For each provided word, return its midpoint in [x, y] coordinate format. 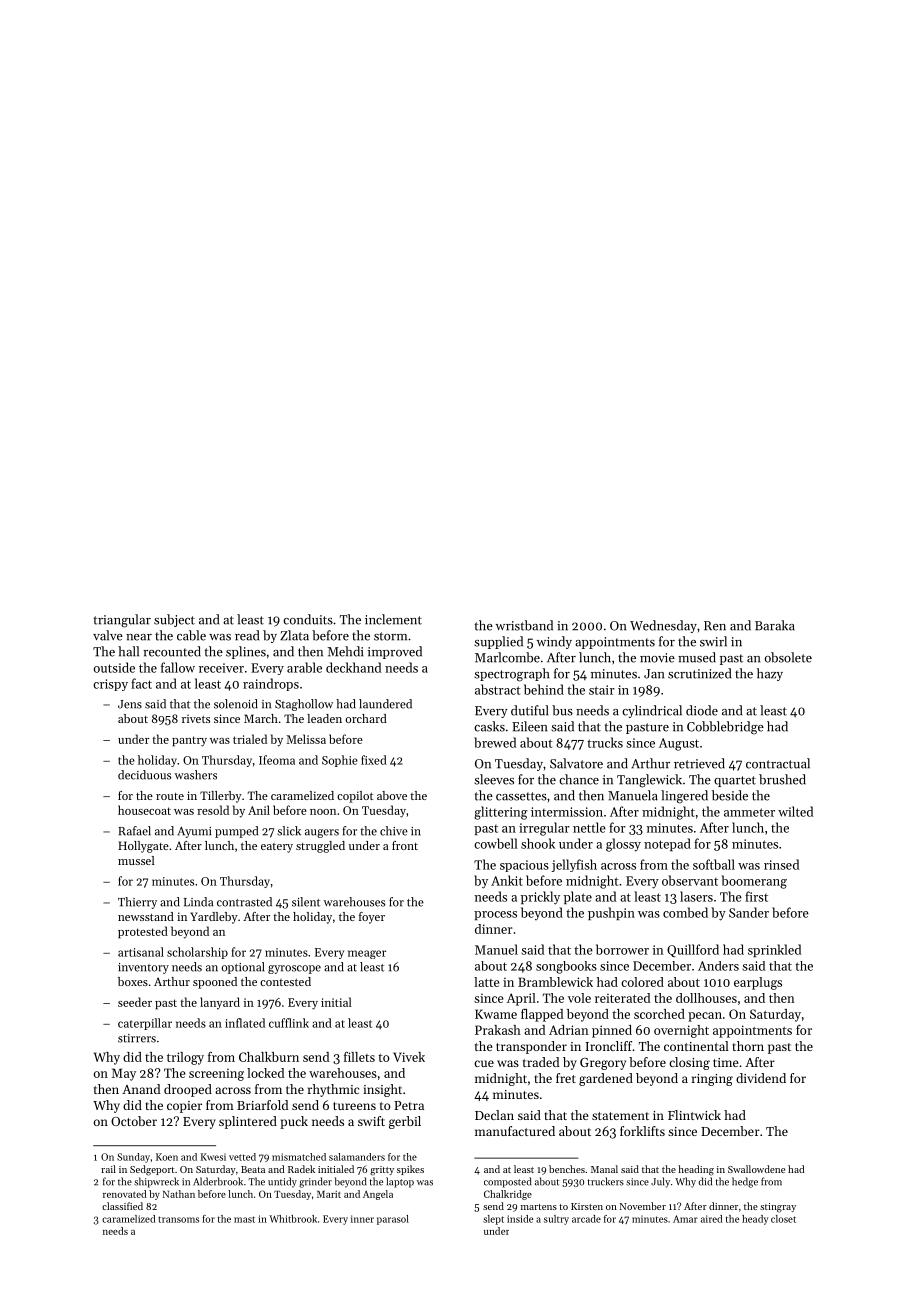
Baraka [775, 625]
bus [562, 710]
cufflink [289, 1023]
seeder [135, 1002]
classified [122, 1206]
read [247, 635]
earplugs [758, 983]
